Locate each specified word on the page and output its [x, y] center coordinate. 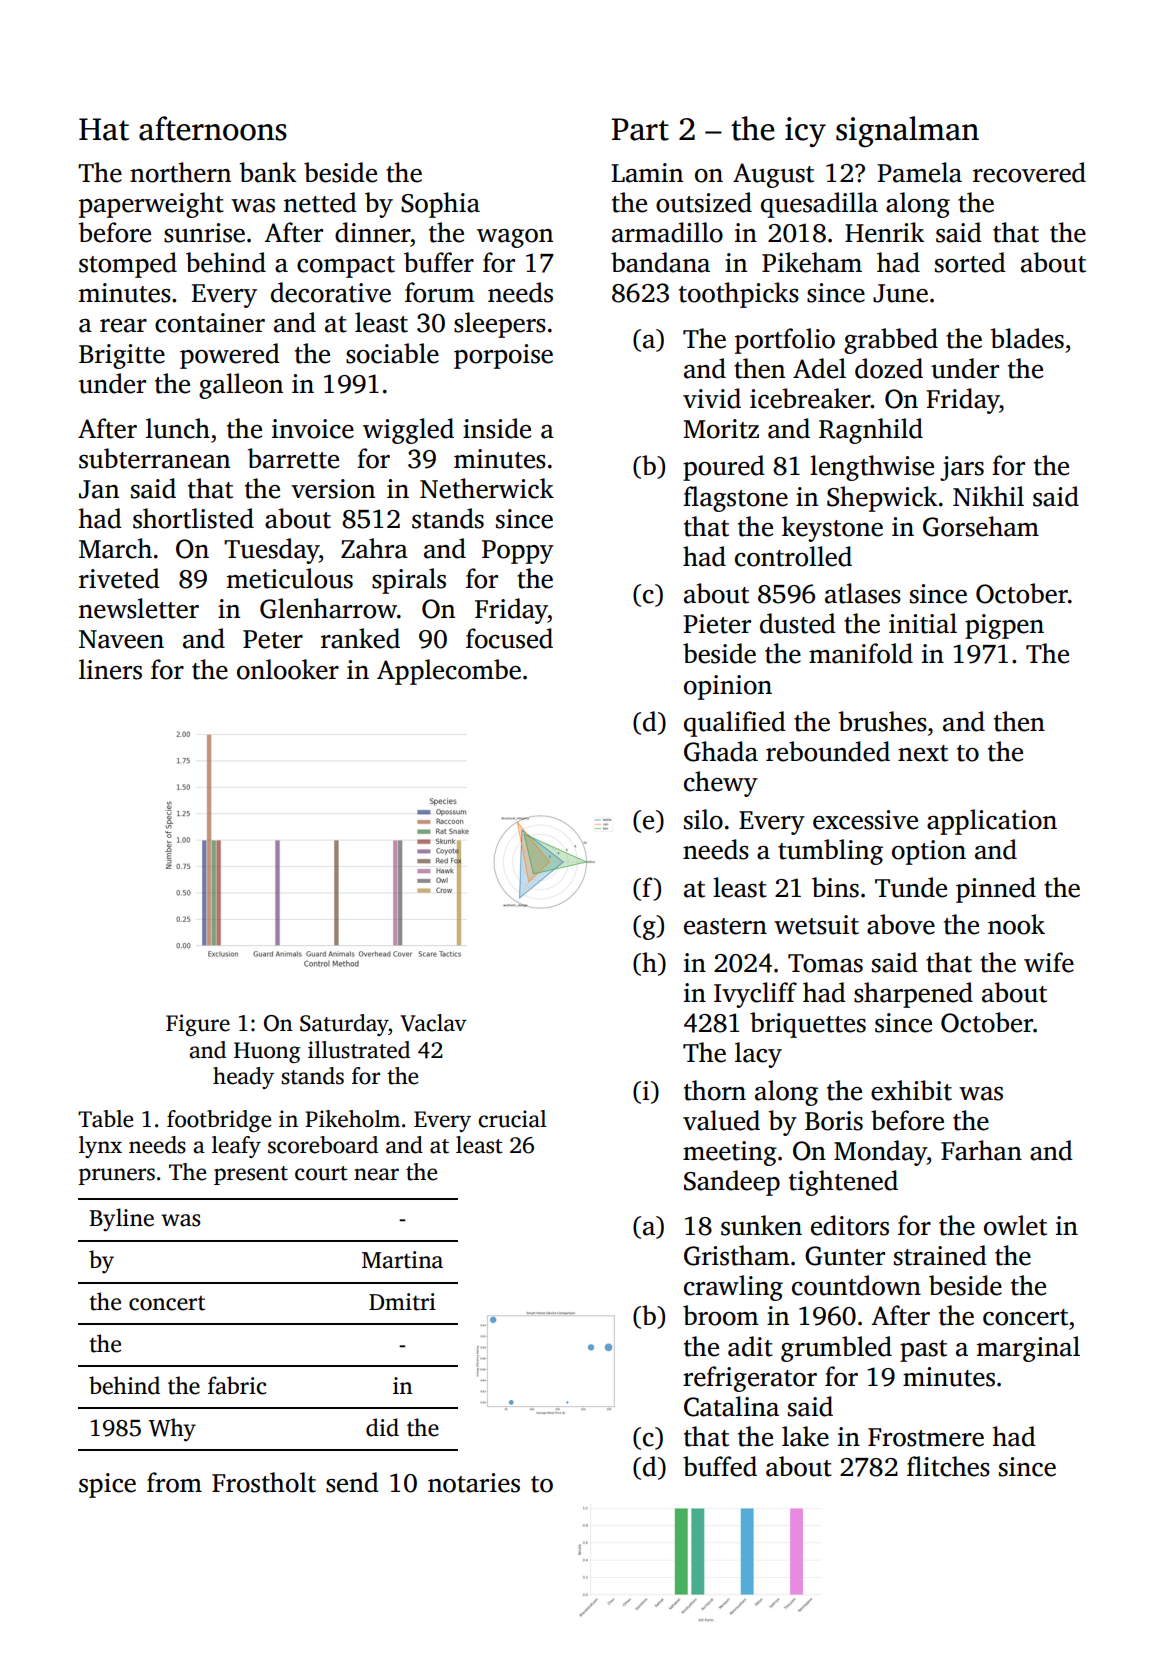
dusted [798, 623]
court [321, 1173]
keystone [832, 529]
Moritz [721, 429]
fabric [237, 1385]
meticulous [290, 578]
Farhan [981, 1150]
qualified [735, 724]
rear [123, 326]
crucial [512, 1119]
